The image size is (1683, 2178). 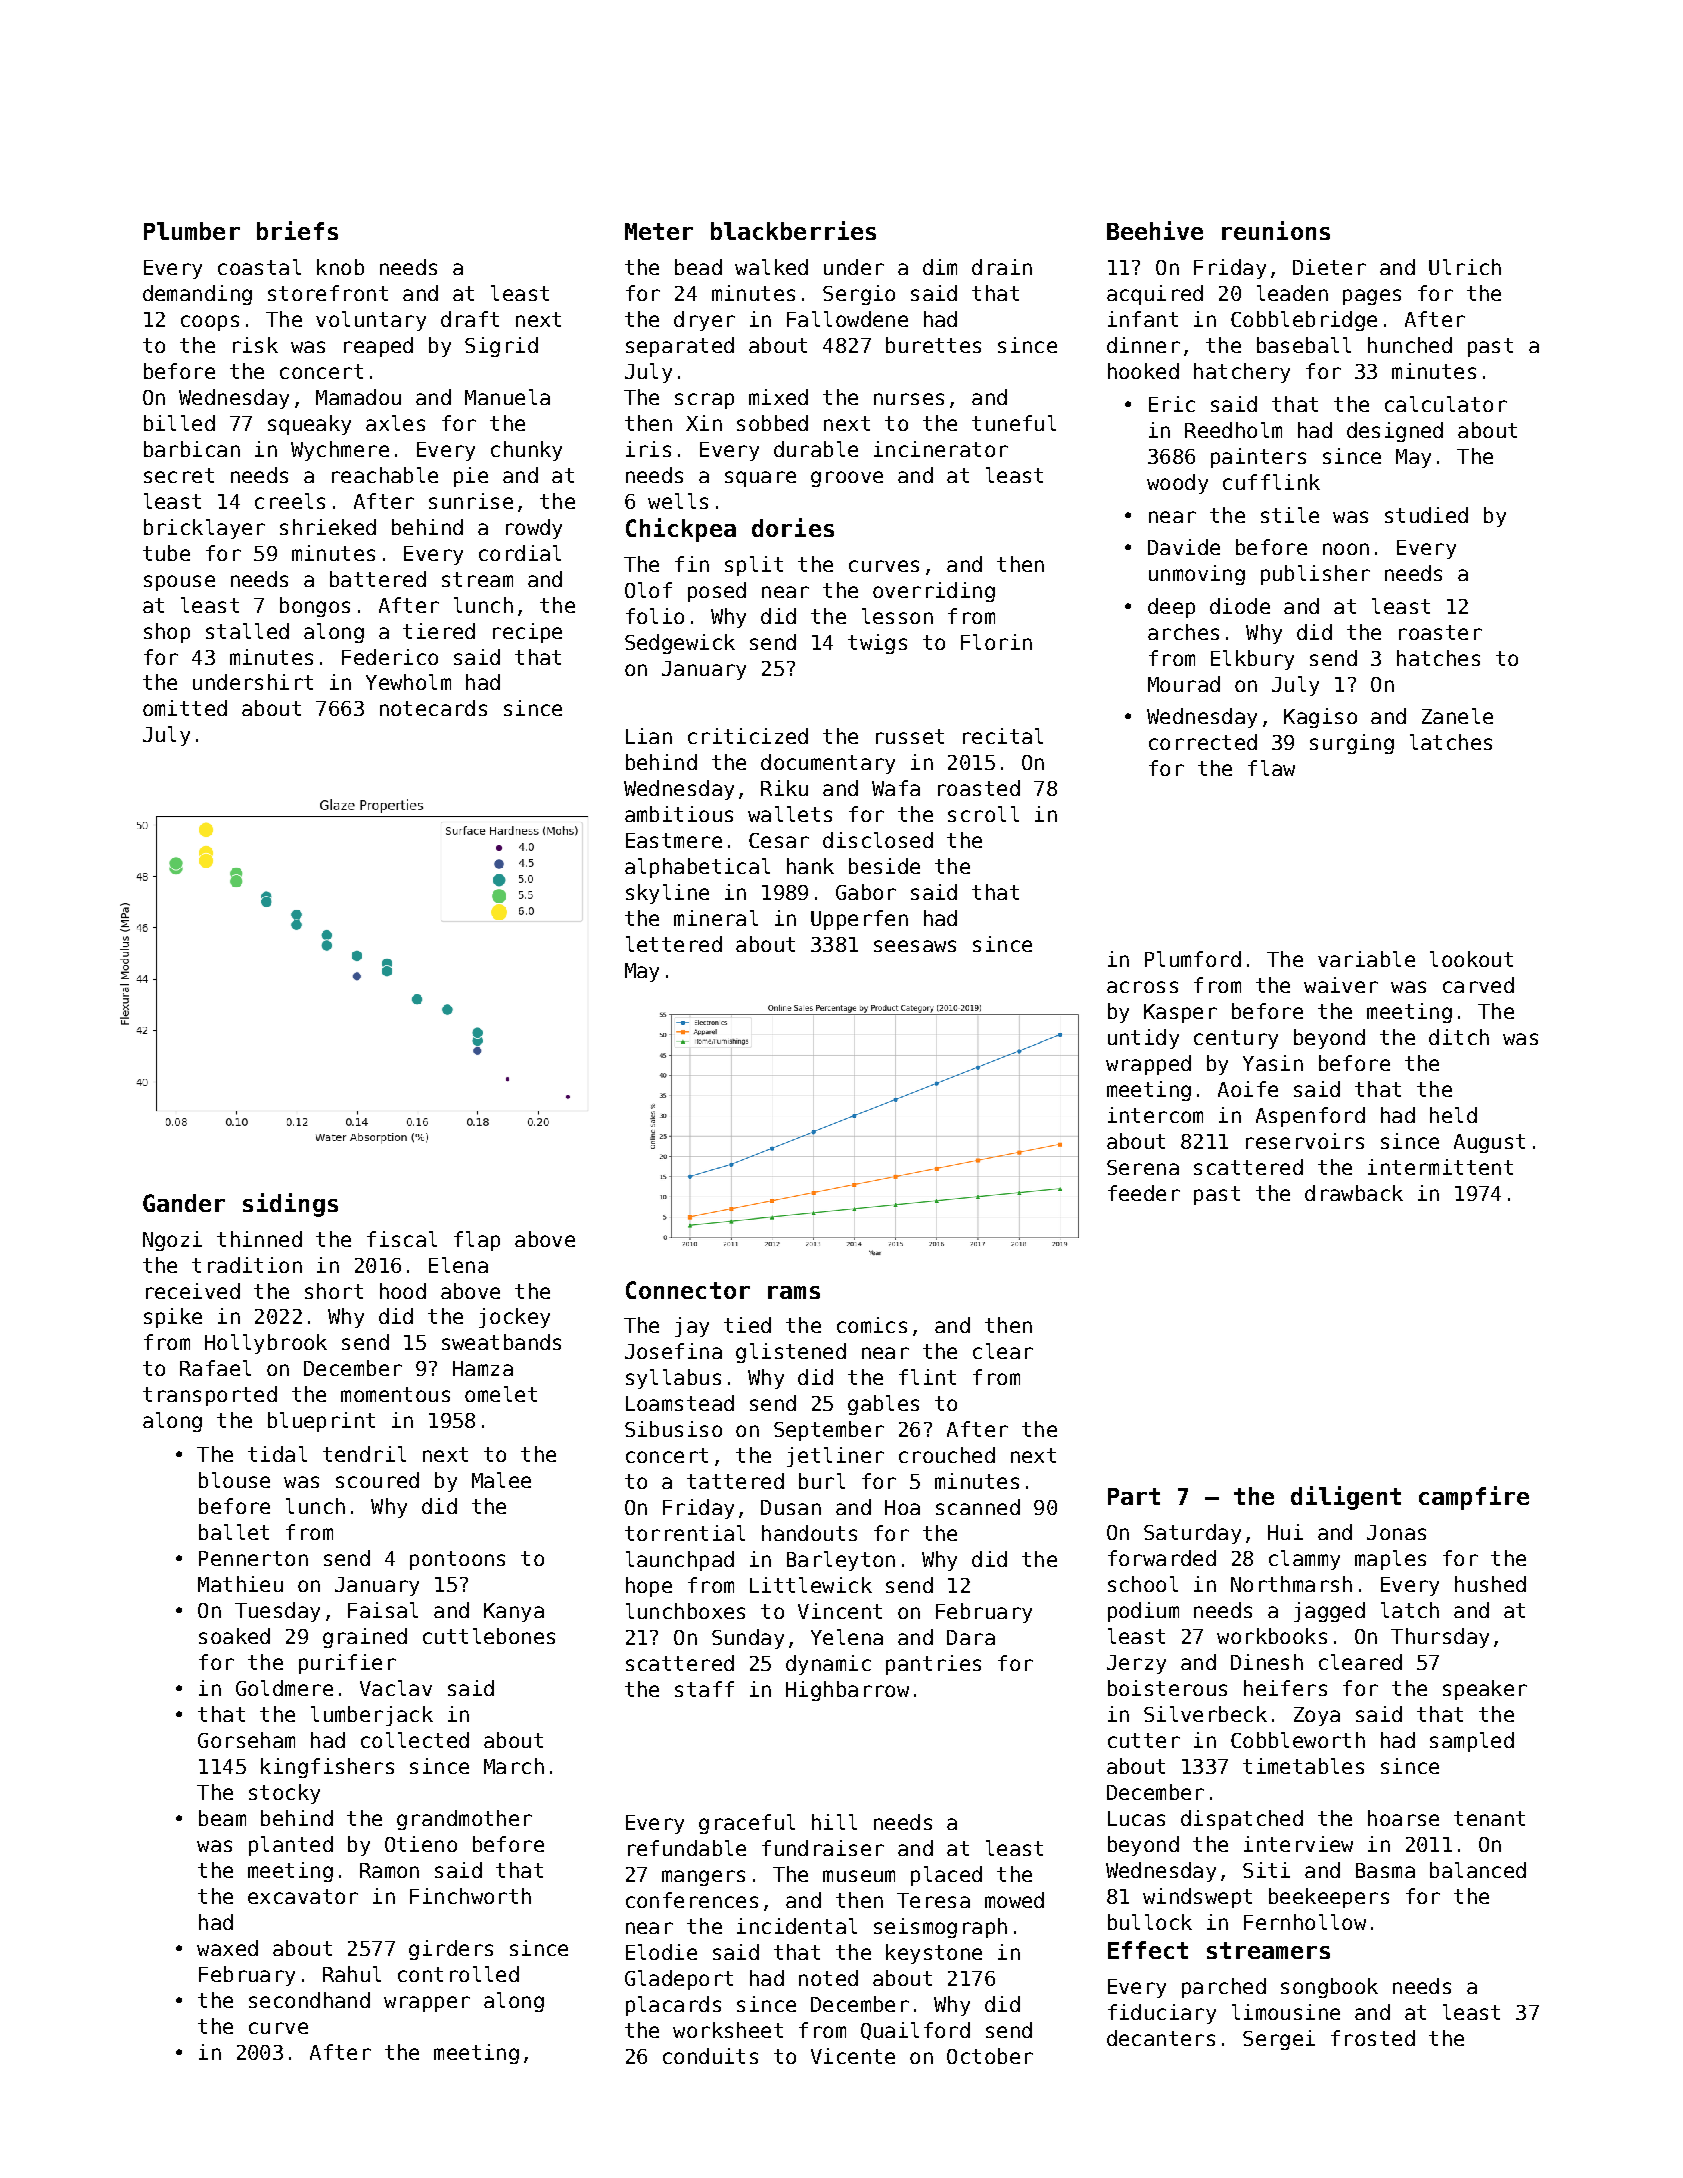 What do you see at coordinates (464, 1820) in the document?
I see `grandmother` at bounding box center [464, 1820].
